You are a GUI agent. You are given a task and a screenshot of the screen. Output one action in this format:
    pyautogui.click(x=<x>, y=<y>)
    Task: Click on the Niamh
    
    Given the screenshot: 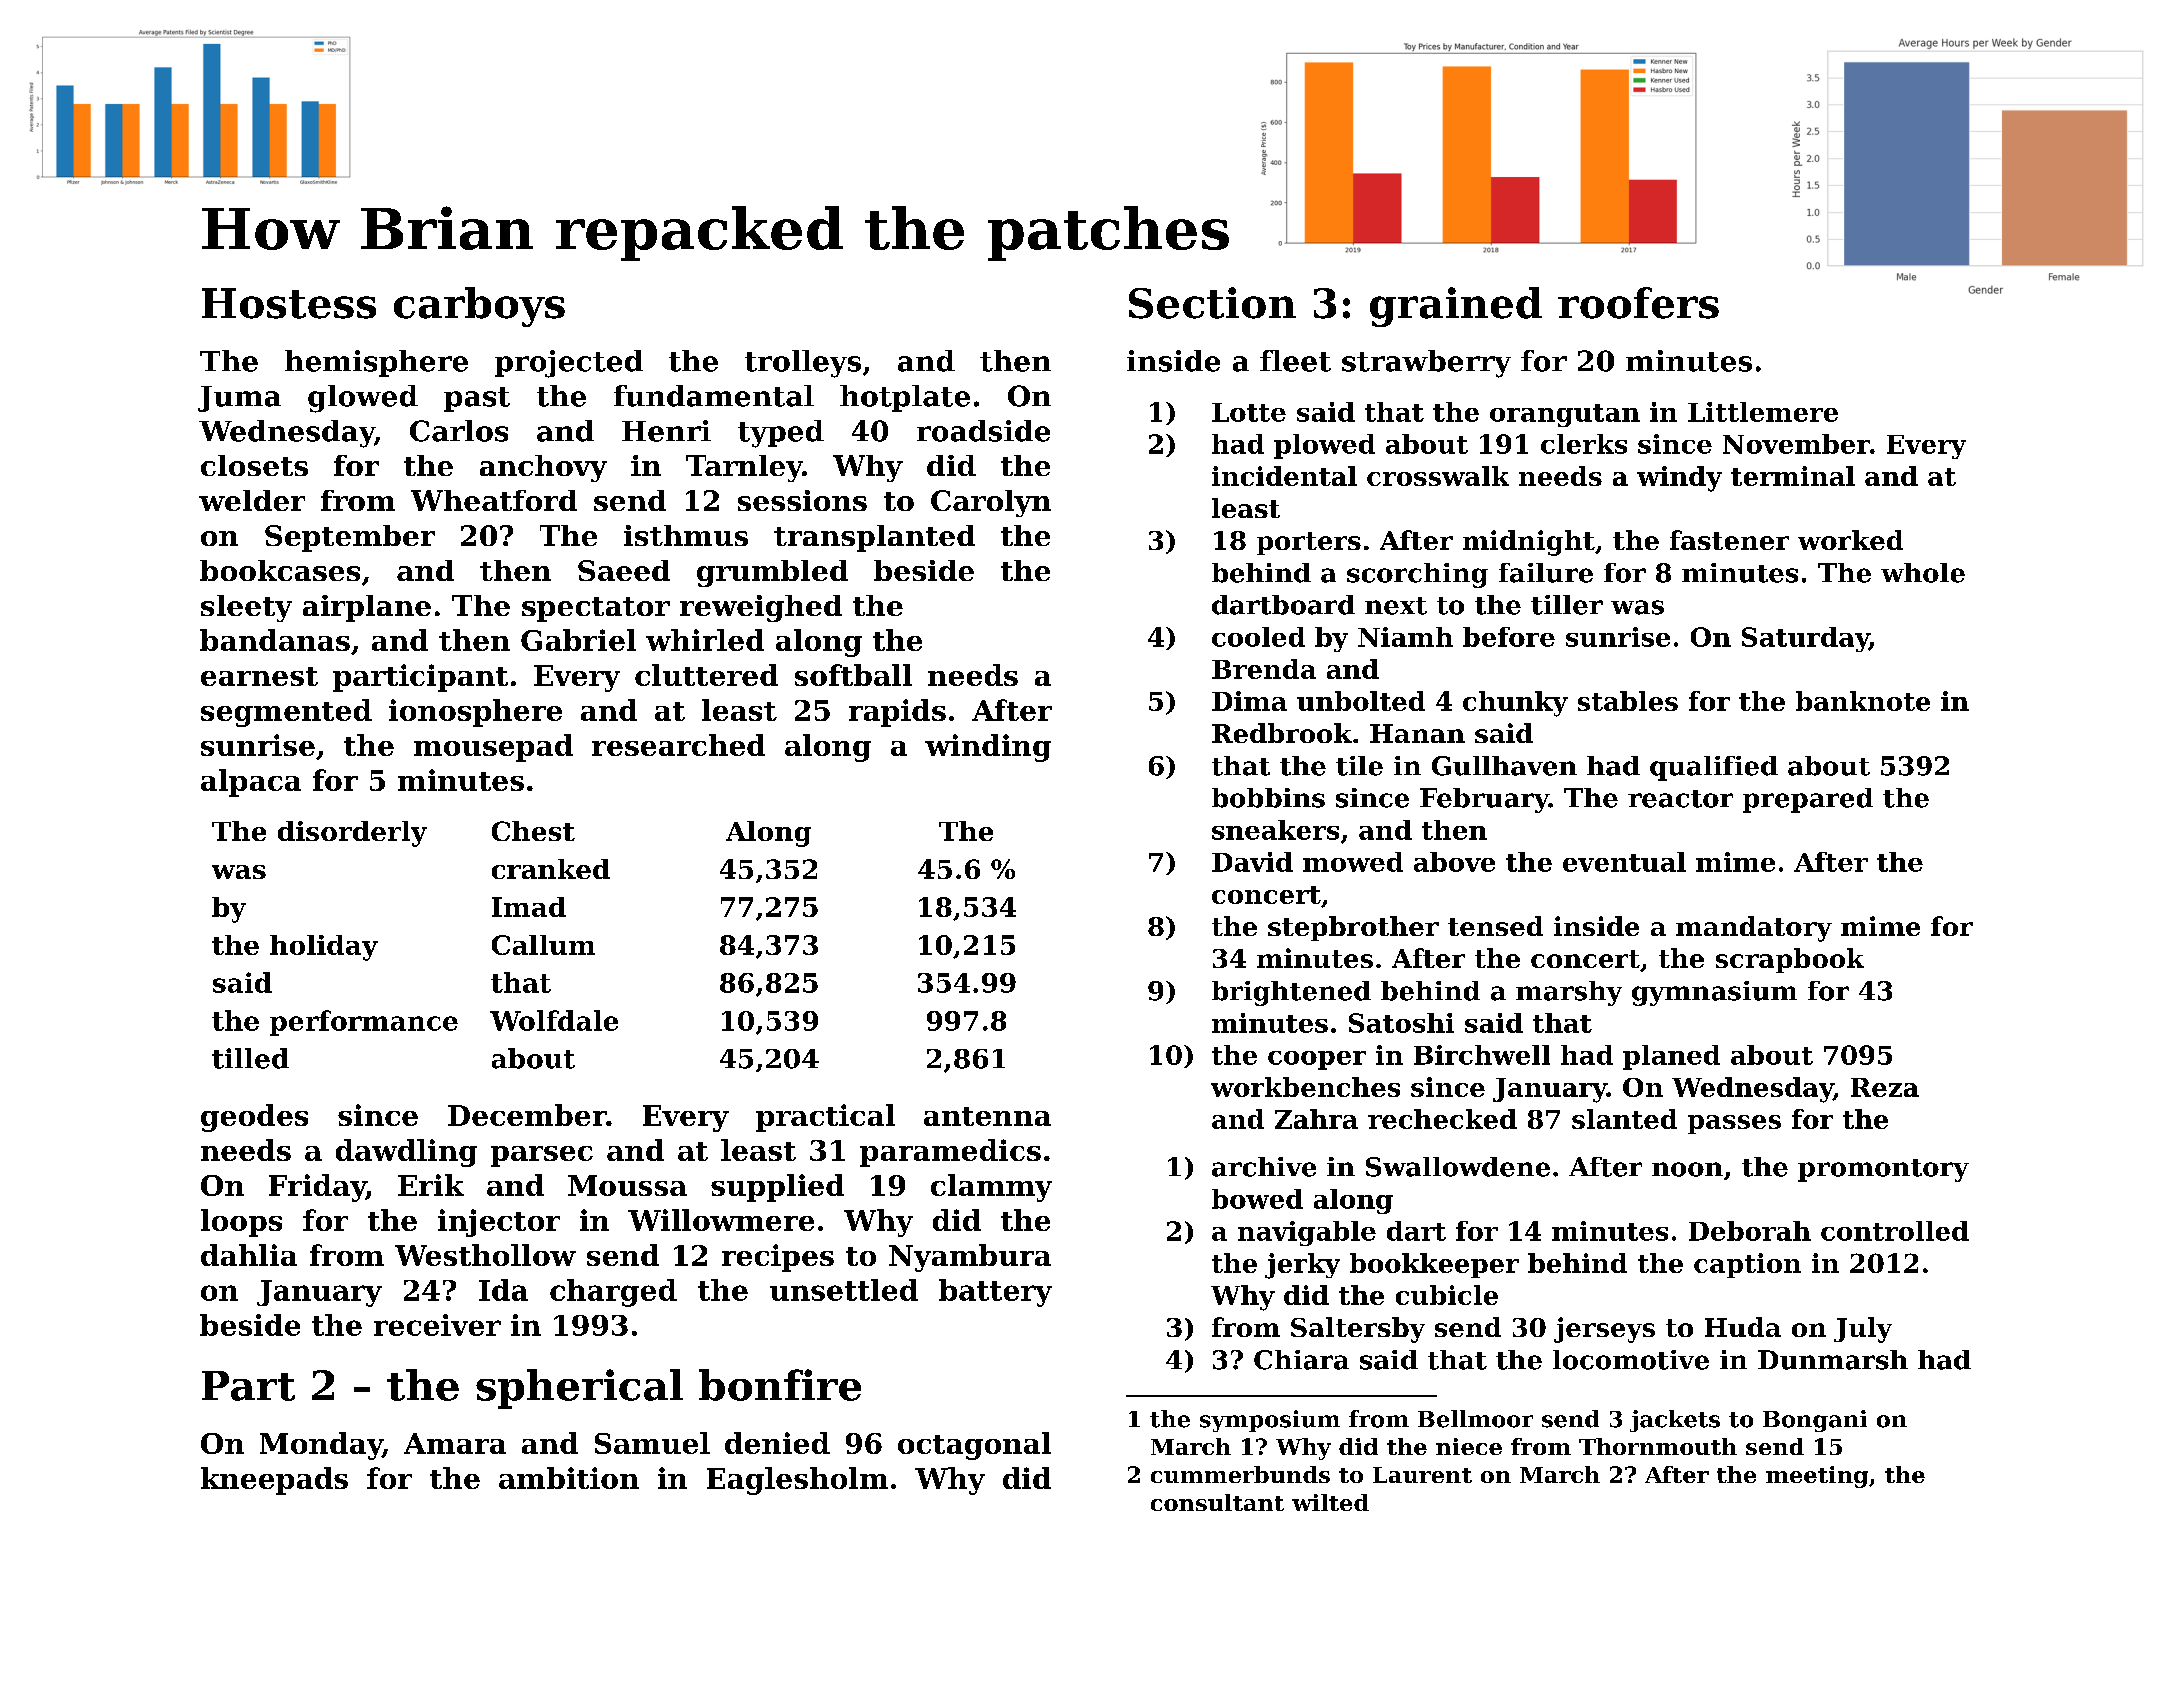 What is the action you would take?
    pyautogui.click(x=1405, y=637)
